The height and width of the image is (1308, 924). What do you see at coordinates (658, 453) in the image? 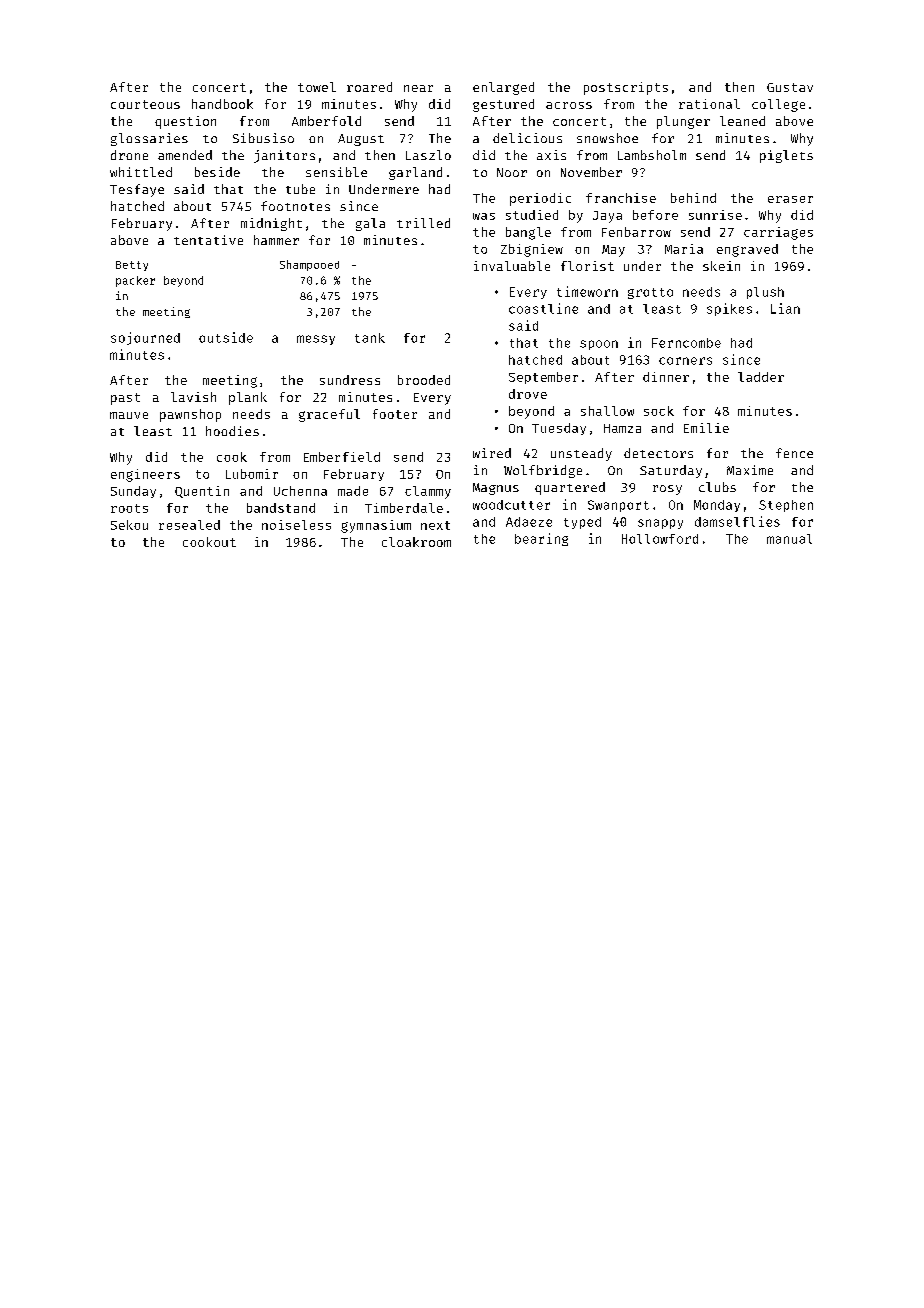
I see `detectors` at bounding box center [658, 453].
